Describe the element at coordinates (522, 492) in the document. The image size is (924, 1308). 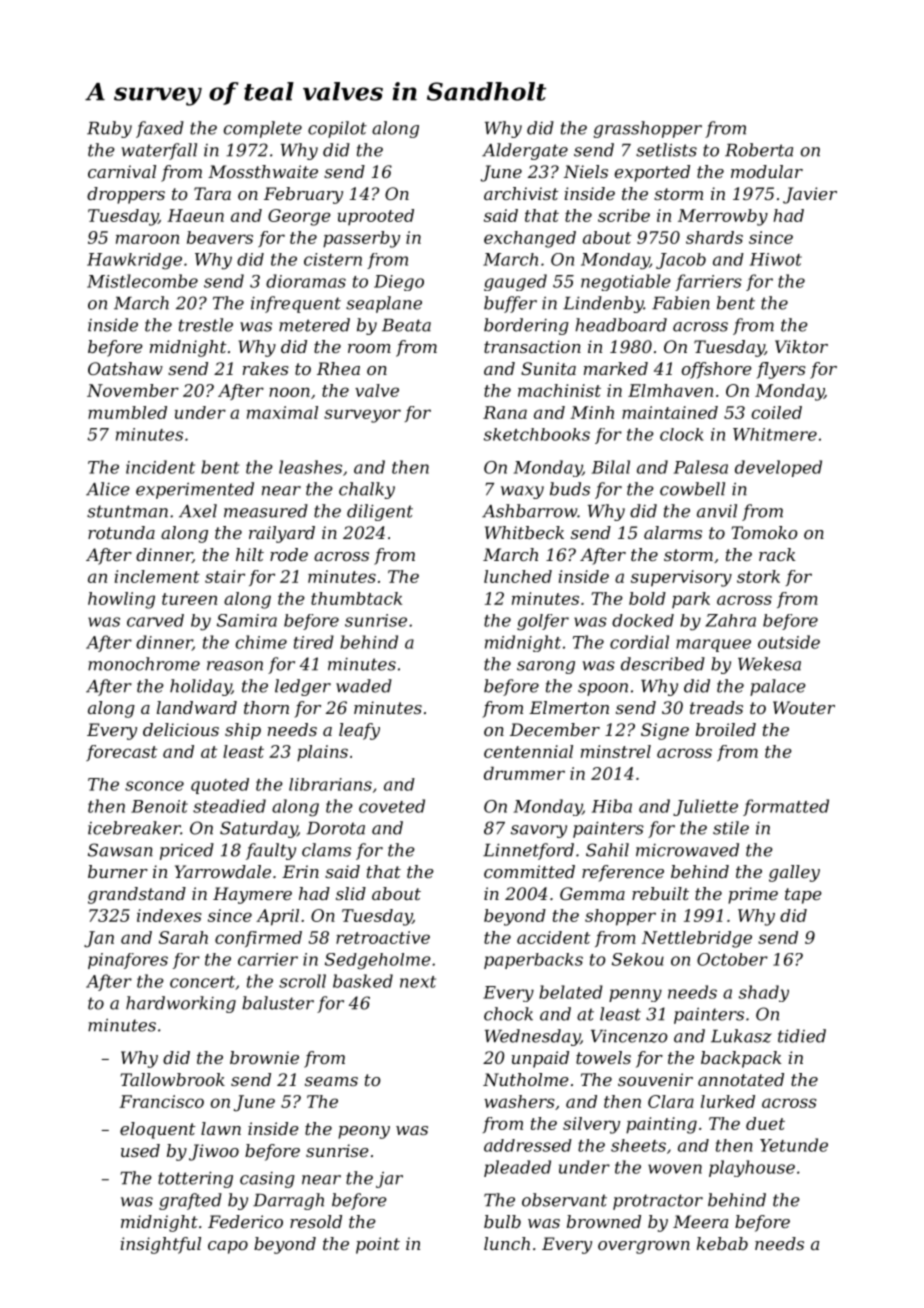
I see `waxy` at that location.
